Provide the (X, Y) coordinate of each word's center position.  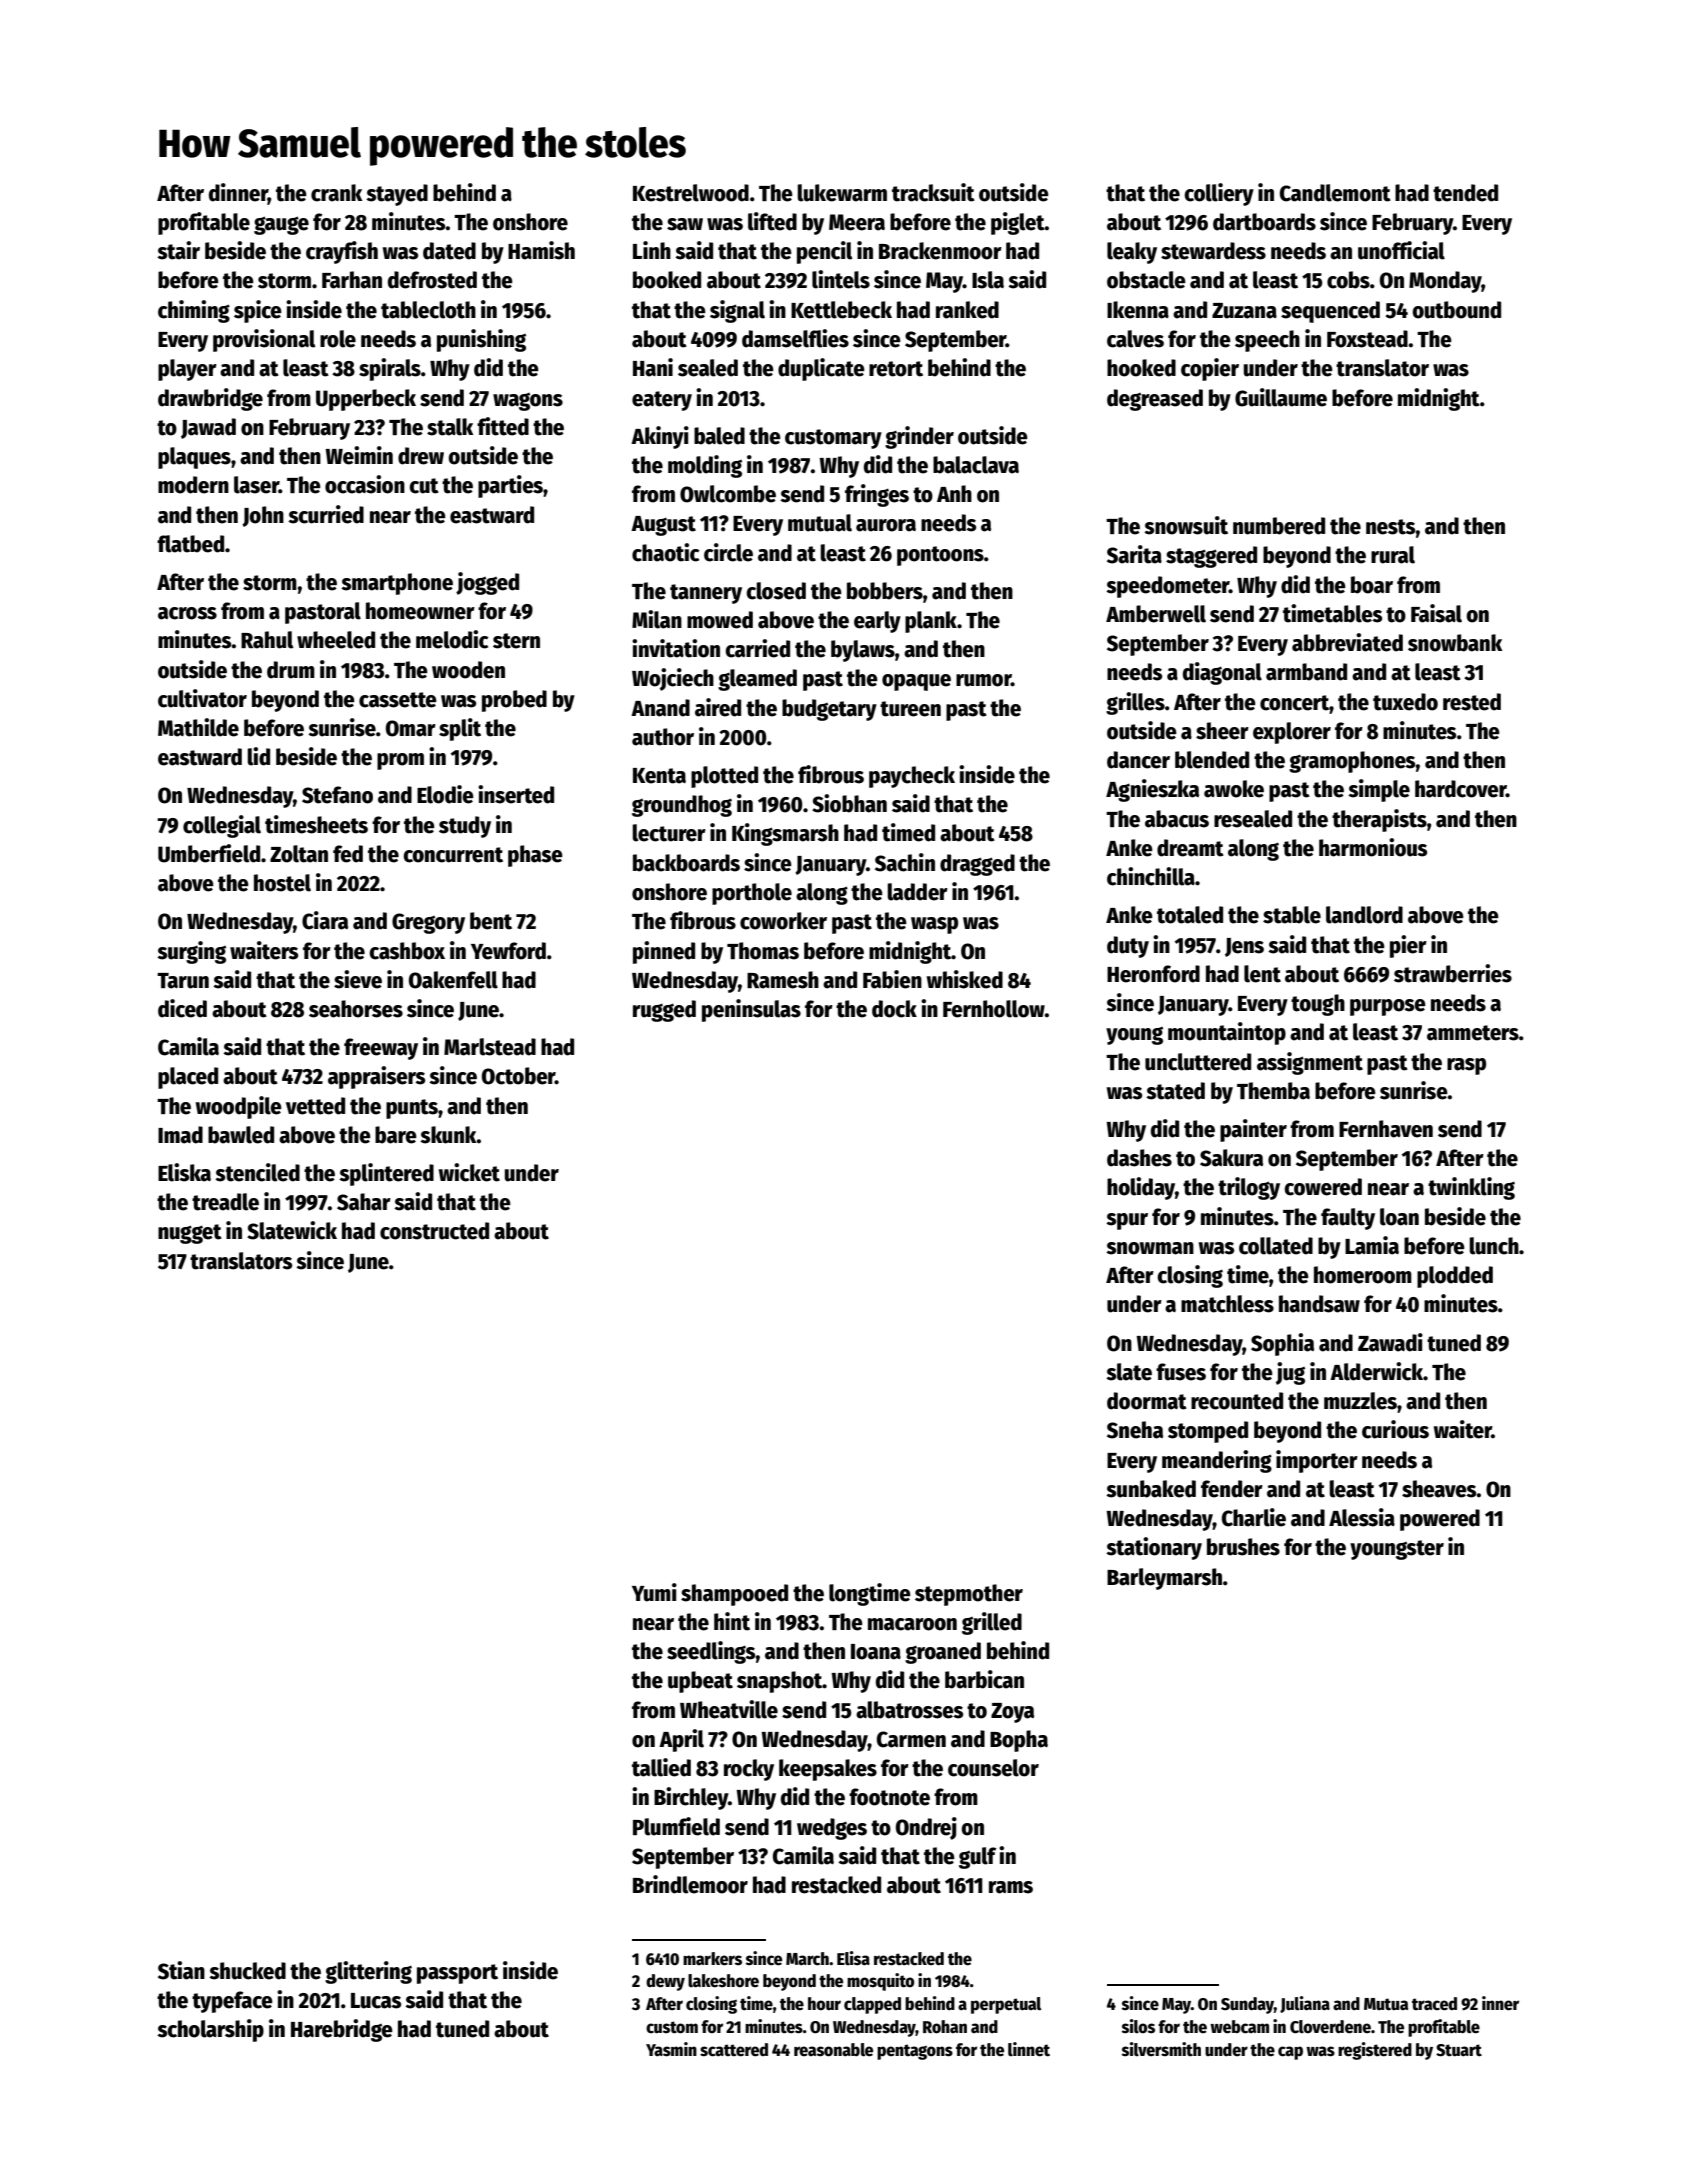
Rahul (267, 640)
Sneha (1135, 1430)
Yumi (654, 1592)
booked (667, 280)
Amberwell (1156, 614)
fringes (877, 495)
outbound (1456, 310)
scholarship (210, 2030)
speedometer (1167, 587)
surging (191, 952)
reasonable (833, 2050)
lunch (1494, 1246)
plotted (724, 777)
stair (178, 250)
